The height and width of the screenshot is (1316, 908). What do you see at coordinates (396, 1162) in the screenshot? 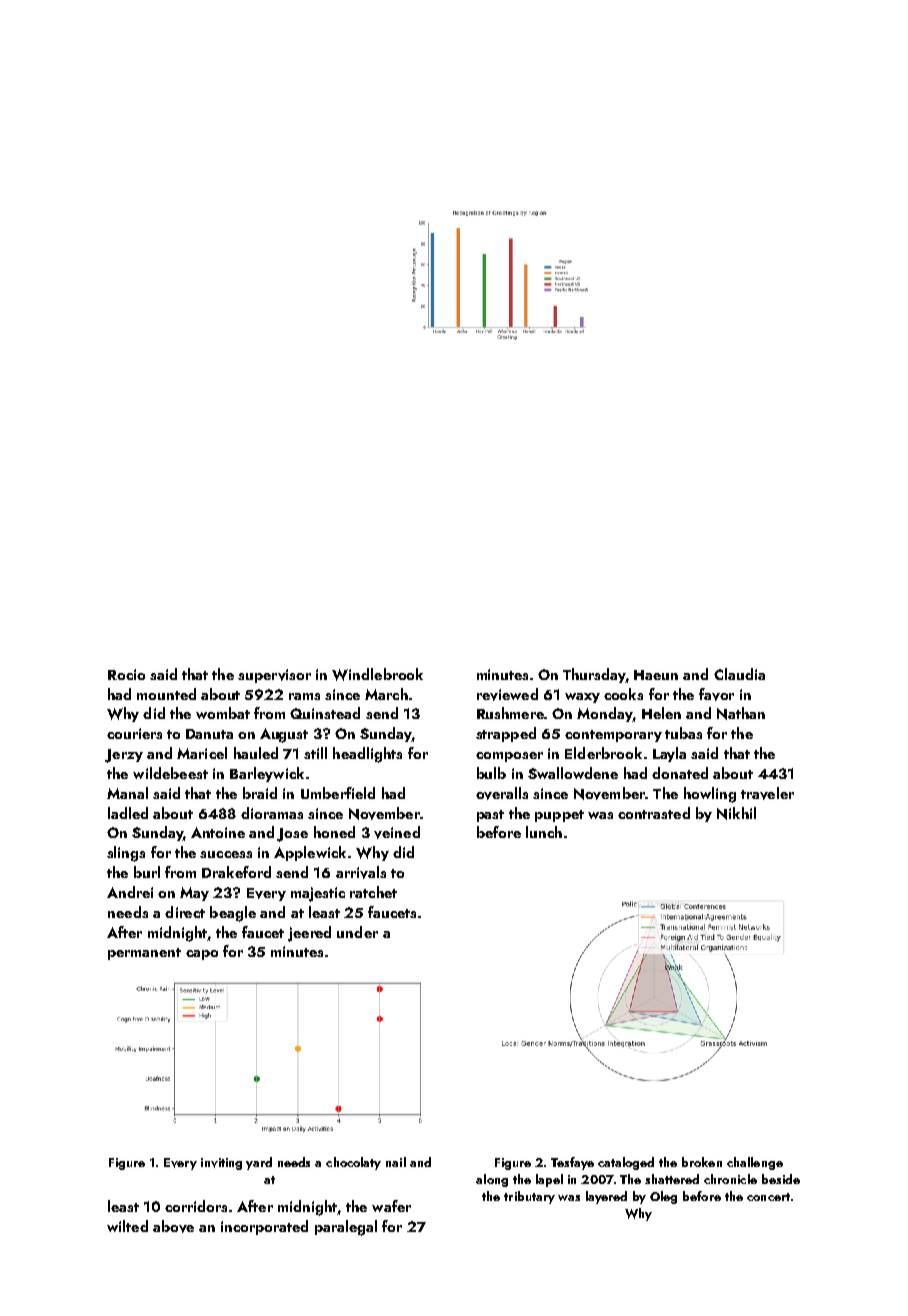
I see `nail` at bounding box center [396, 1162].
